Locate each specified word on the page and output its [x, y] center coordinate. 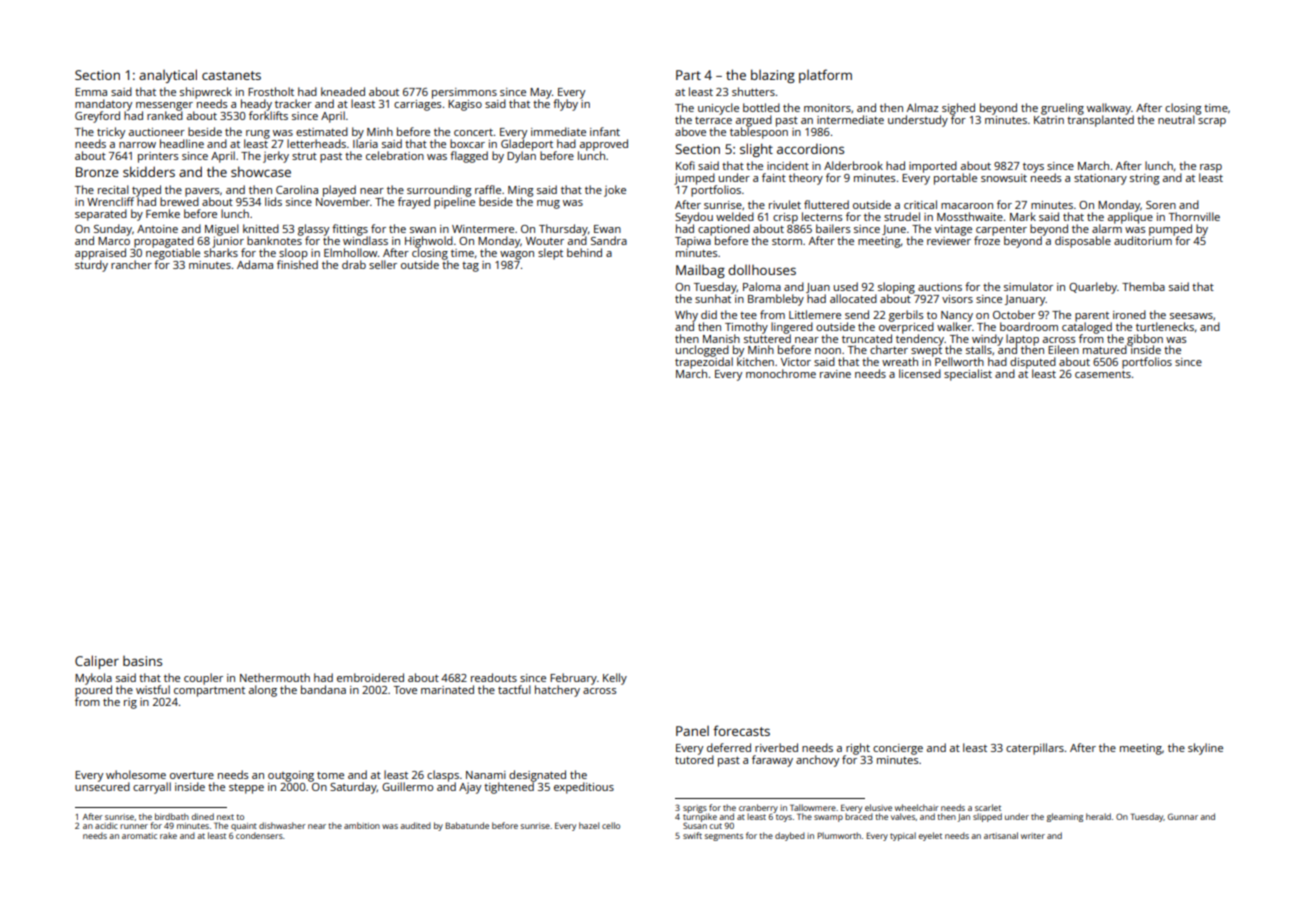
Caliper [97, 662]
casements [1103, 374]
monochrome [781, 373]
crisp [785, 218]
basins [142, 661]
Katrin [1049, 120]
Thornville [1194, 216]
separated [101, 215]
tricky [111, 133]
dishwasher [282, 825]
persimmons [464, 93]
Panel [692, 731]
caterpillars [1035, 749]
